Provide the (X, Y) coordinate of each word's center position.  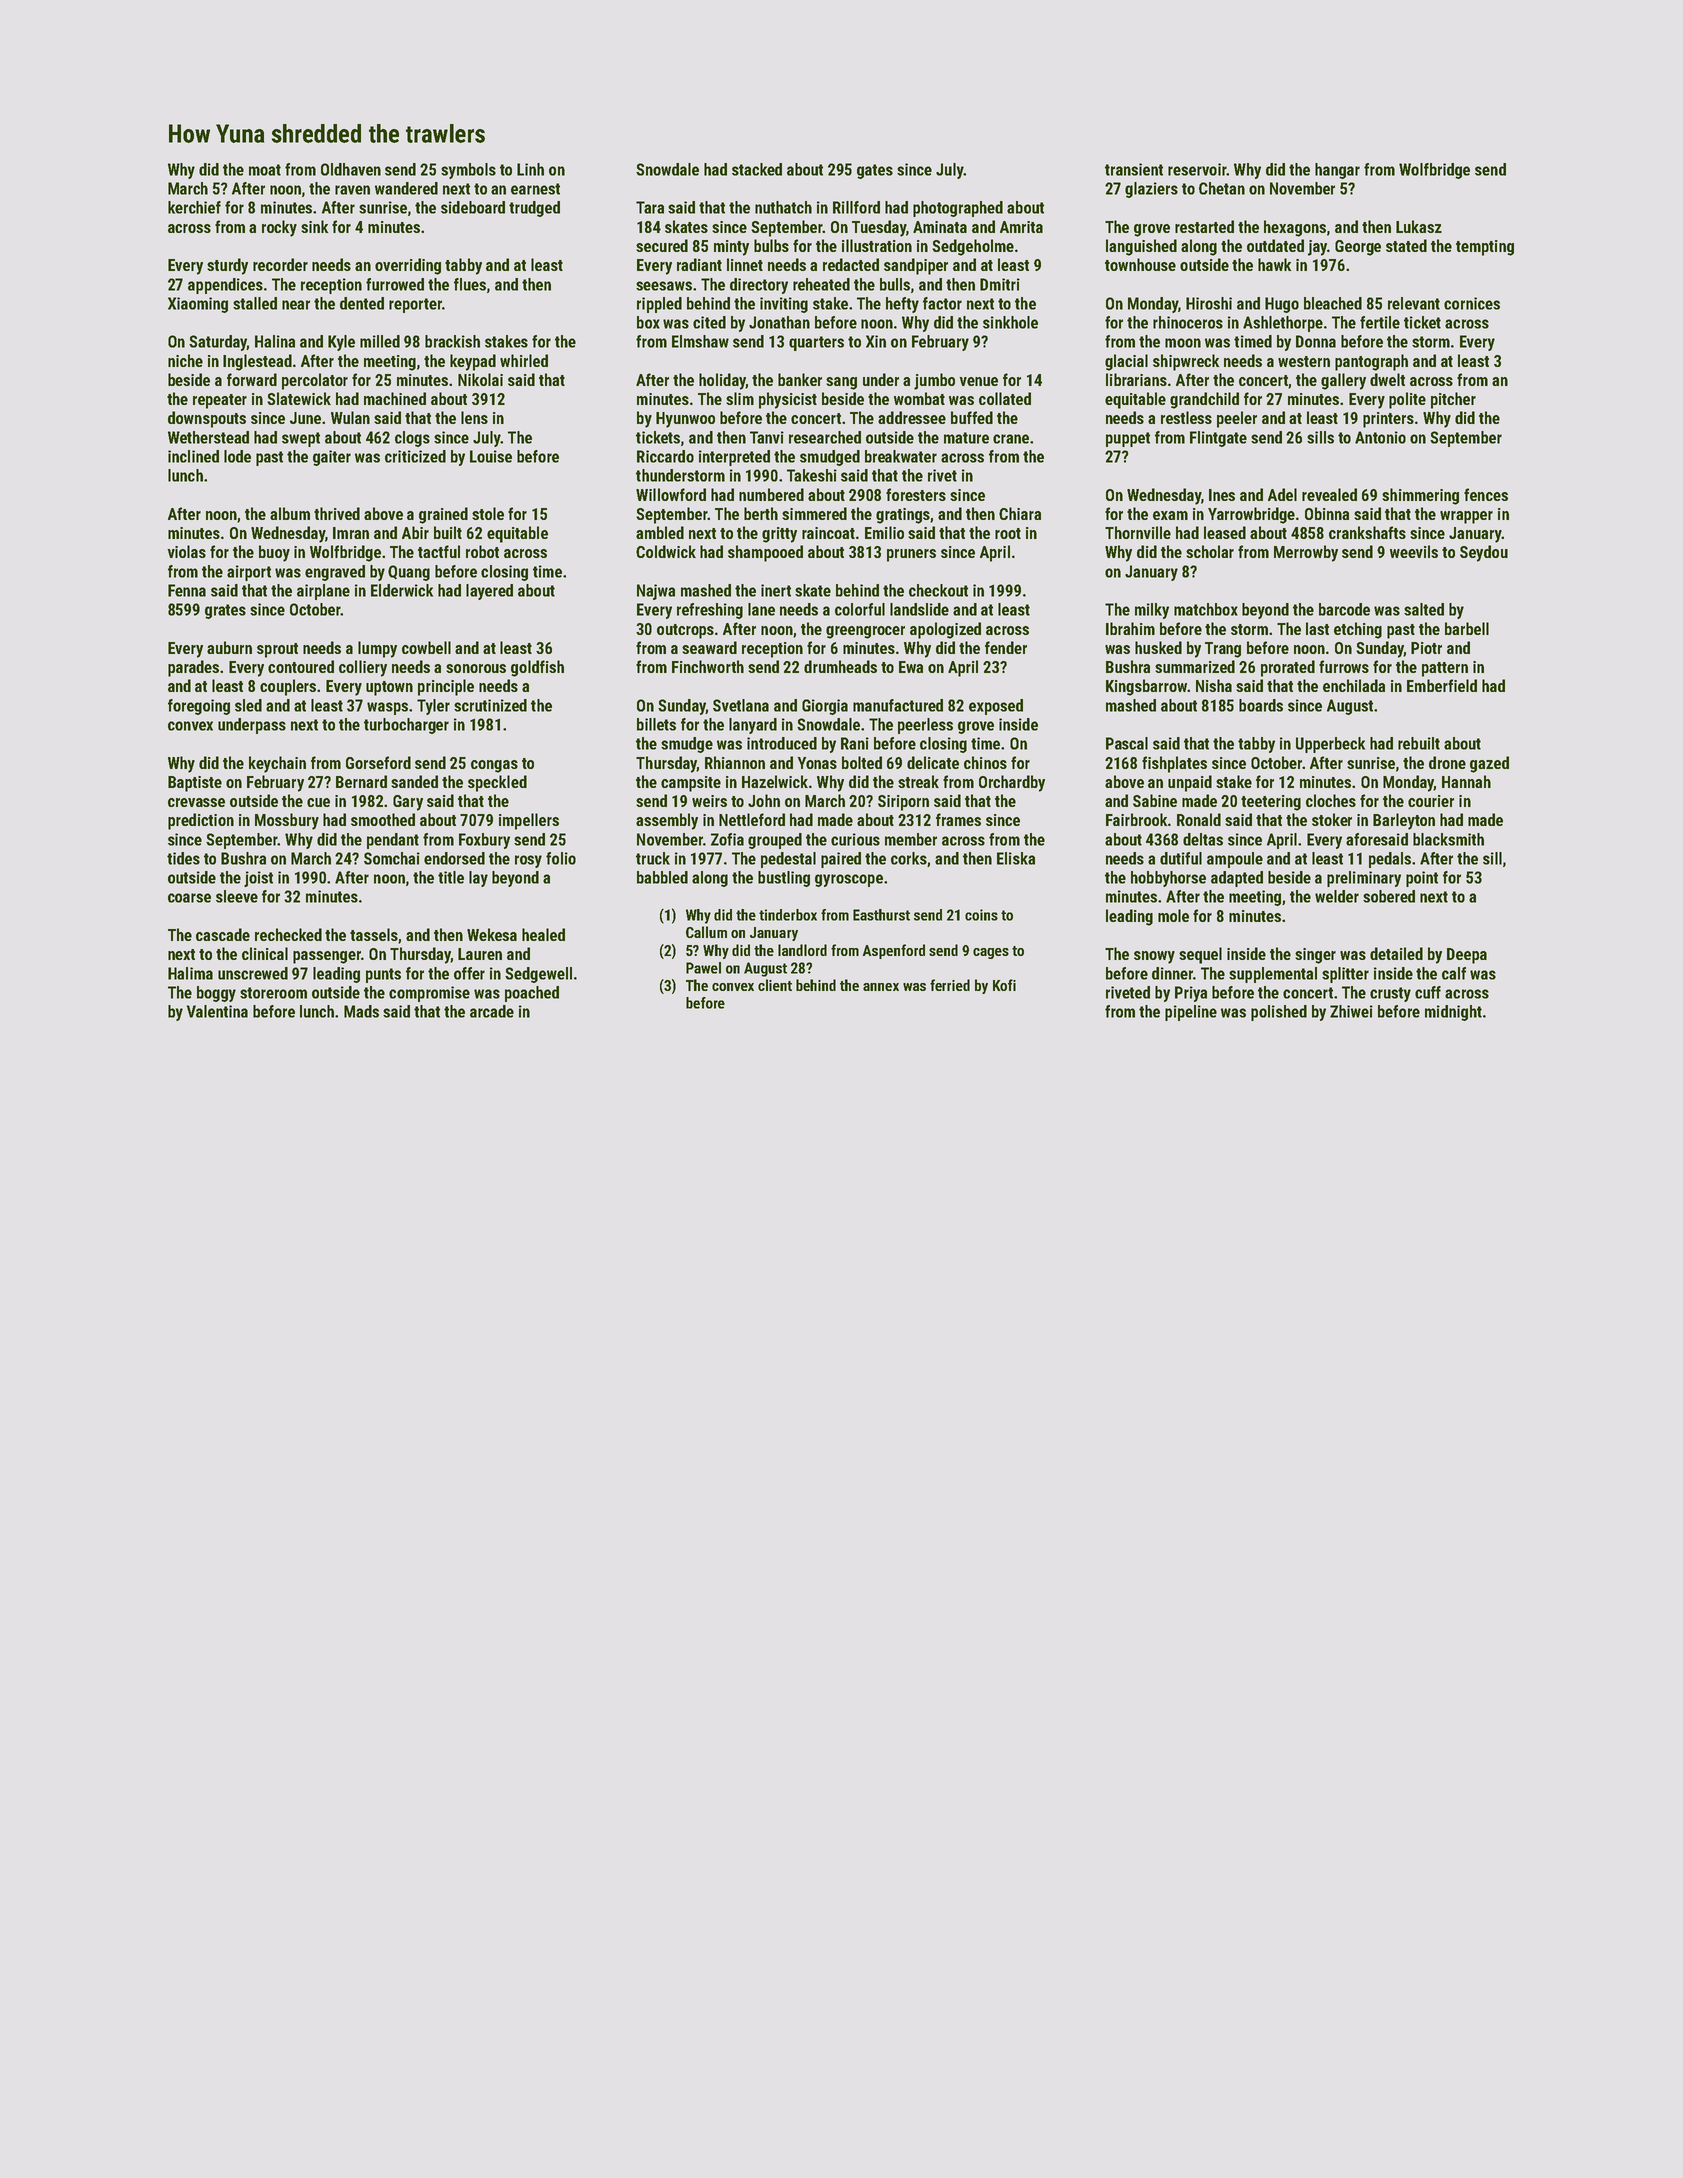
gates (875, 171)
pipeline (1191, 1013)
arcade (492, 1011)
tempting (1485, 248)
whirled (524, 360)
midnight (1453, 1013)
